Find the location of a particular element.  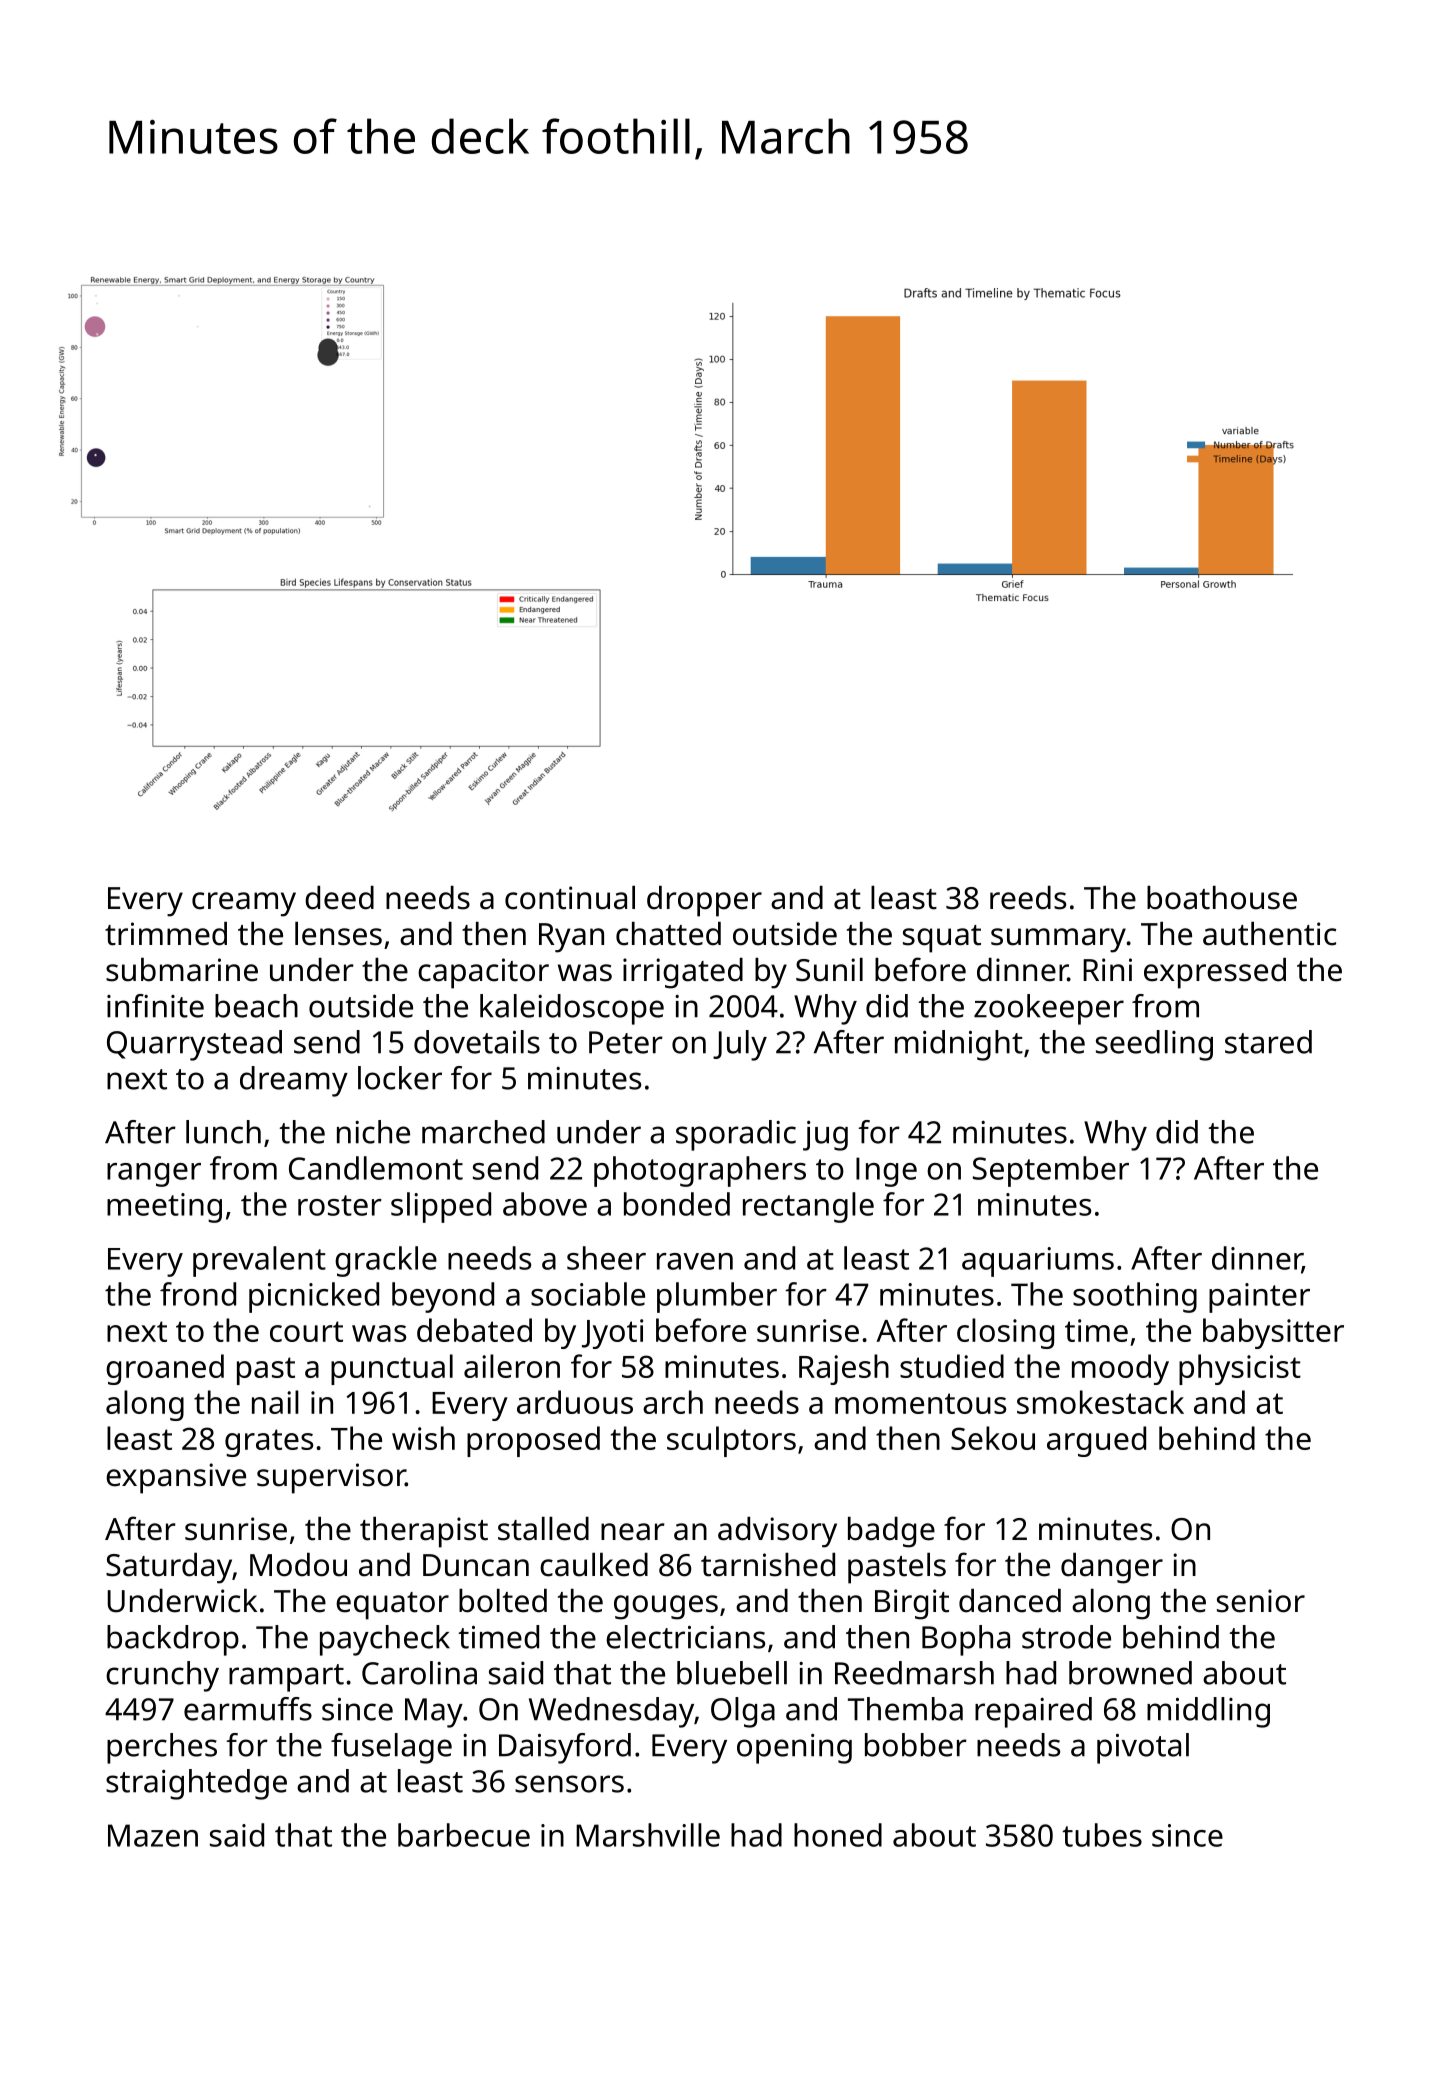

kaleidoscope is located at coordinates (572, 1009).
